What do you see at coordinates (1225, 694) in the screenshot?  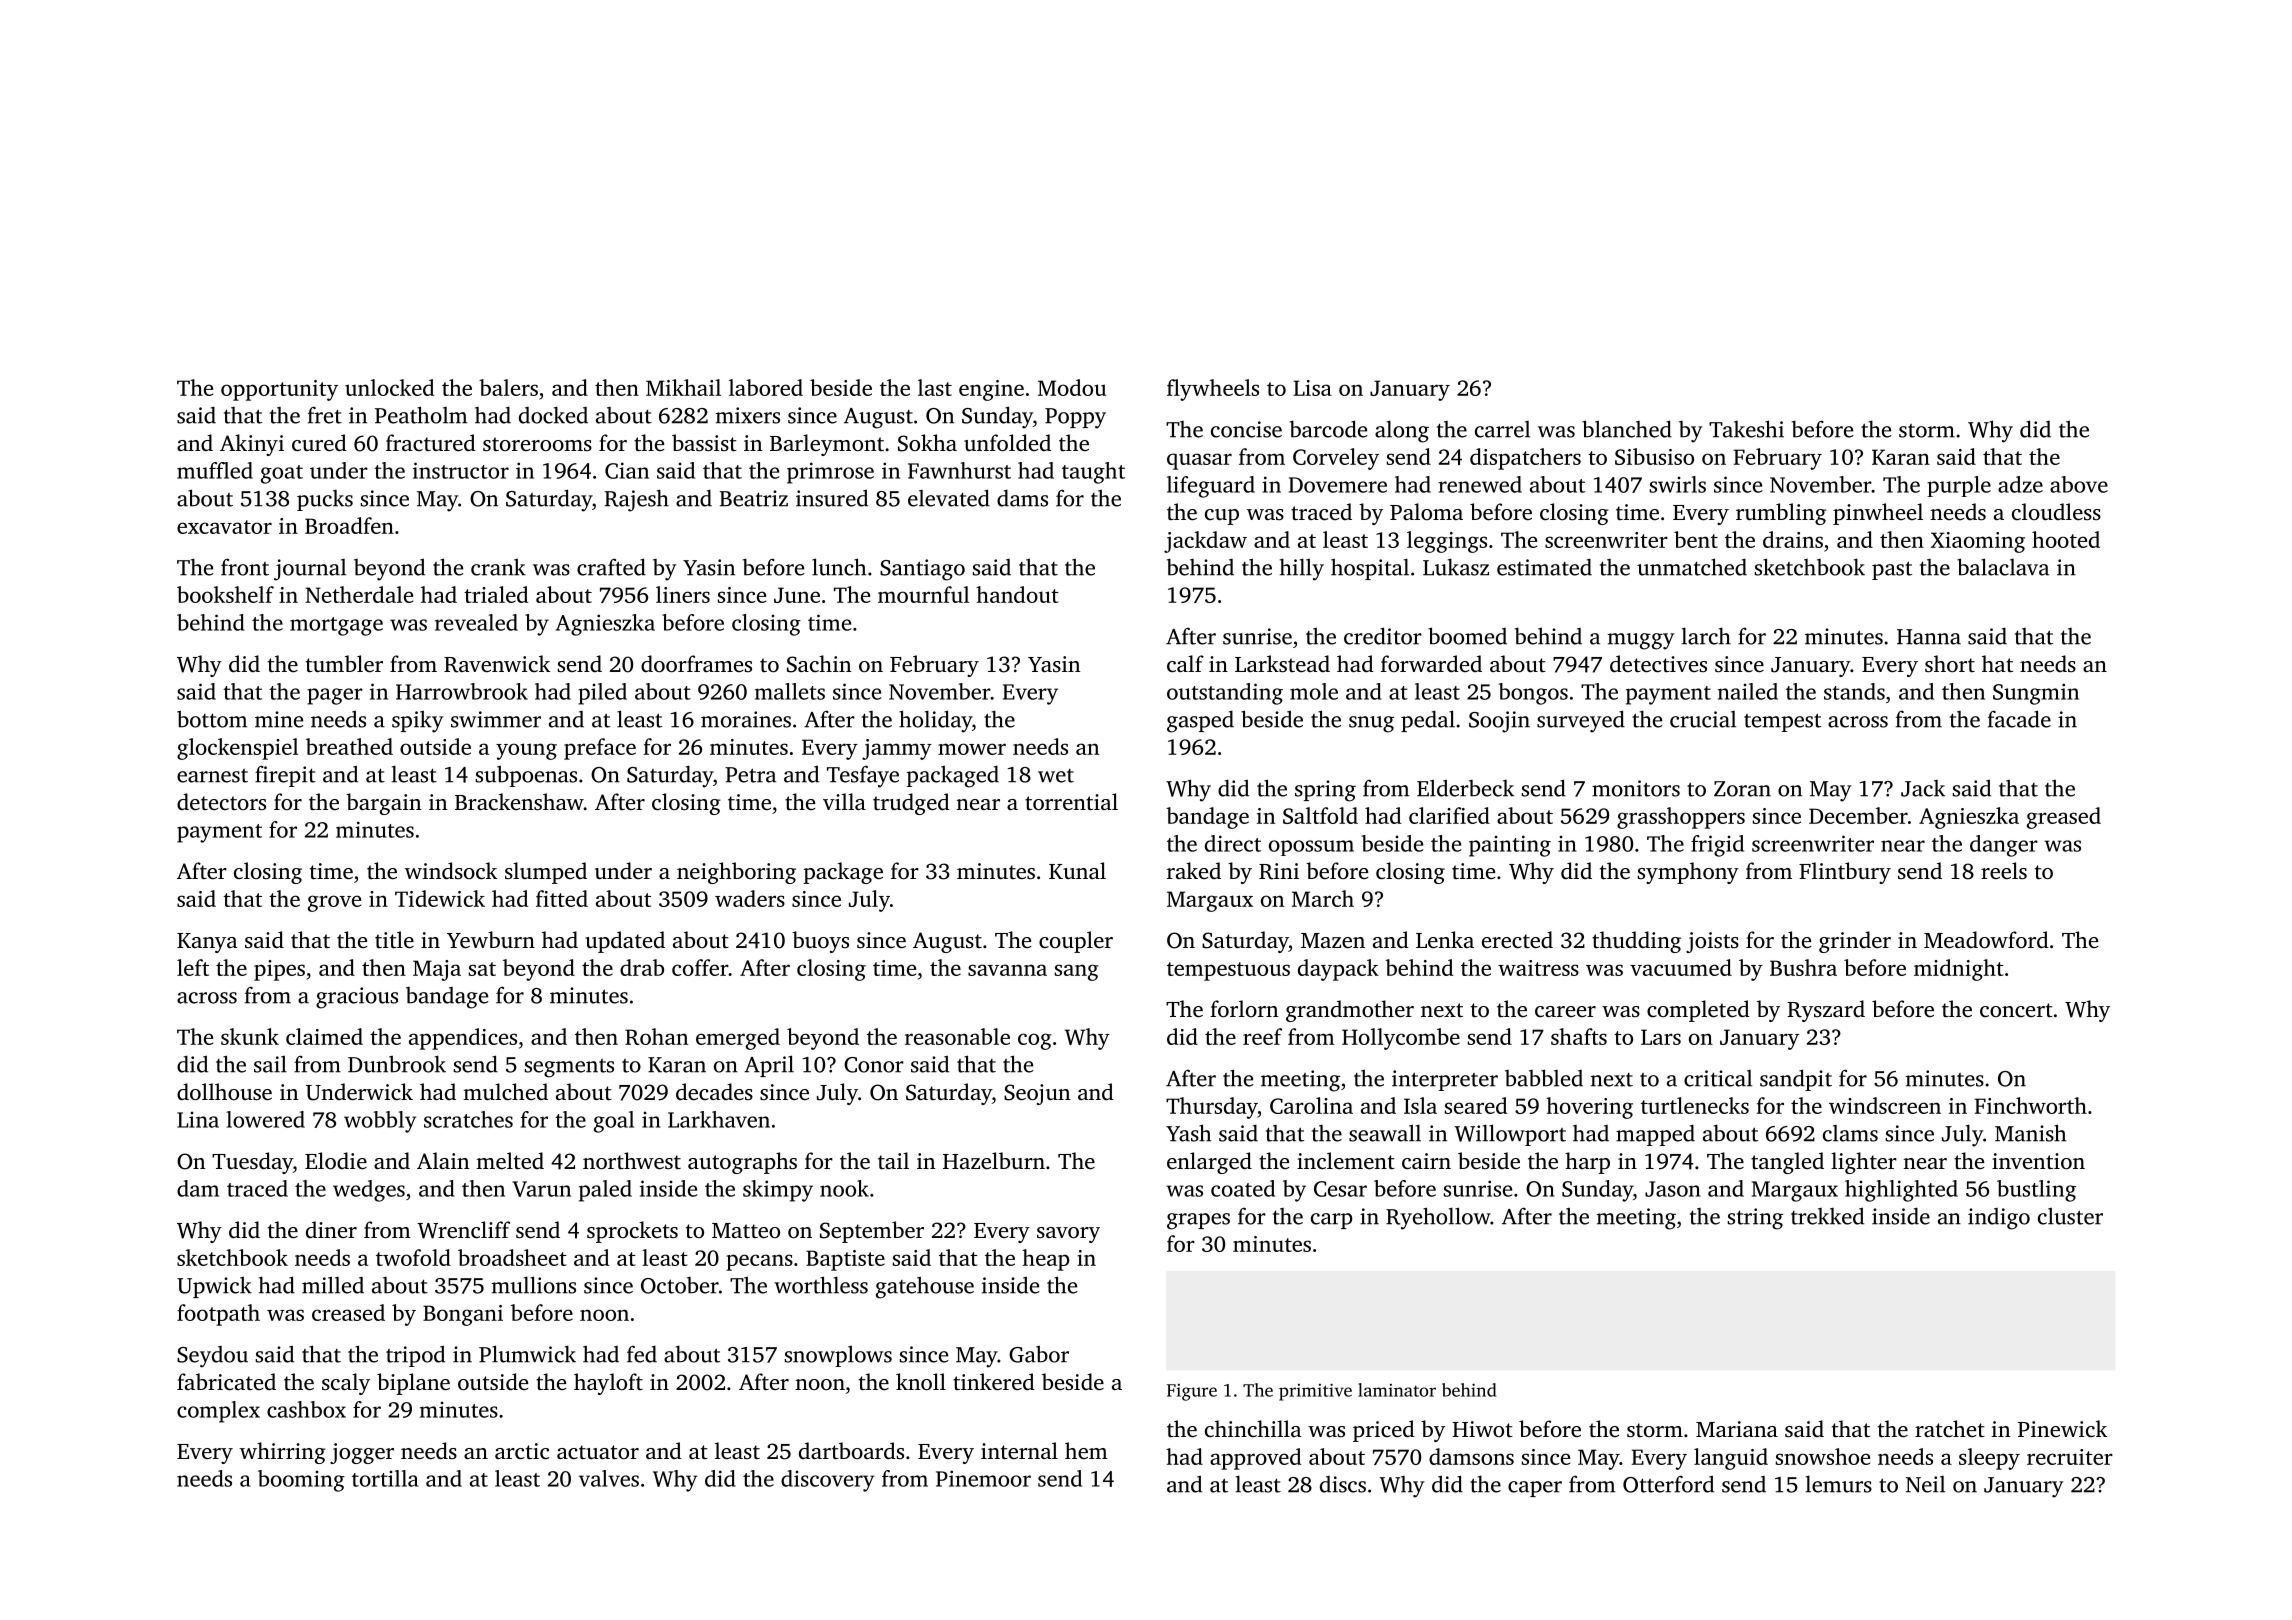 I see `outstanding` at bounding box center [1225, 694].
